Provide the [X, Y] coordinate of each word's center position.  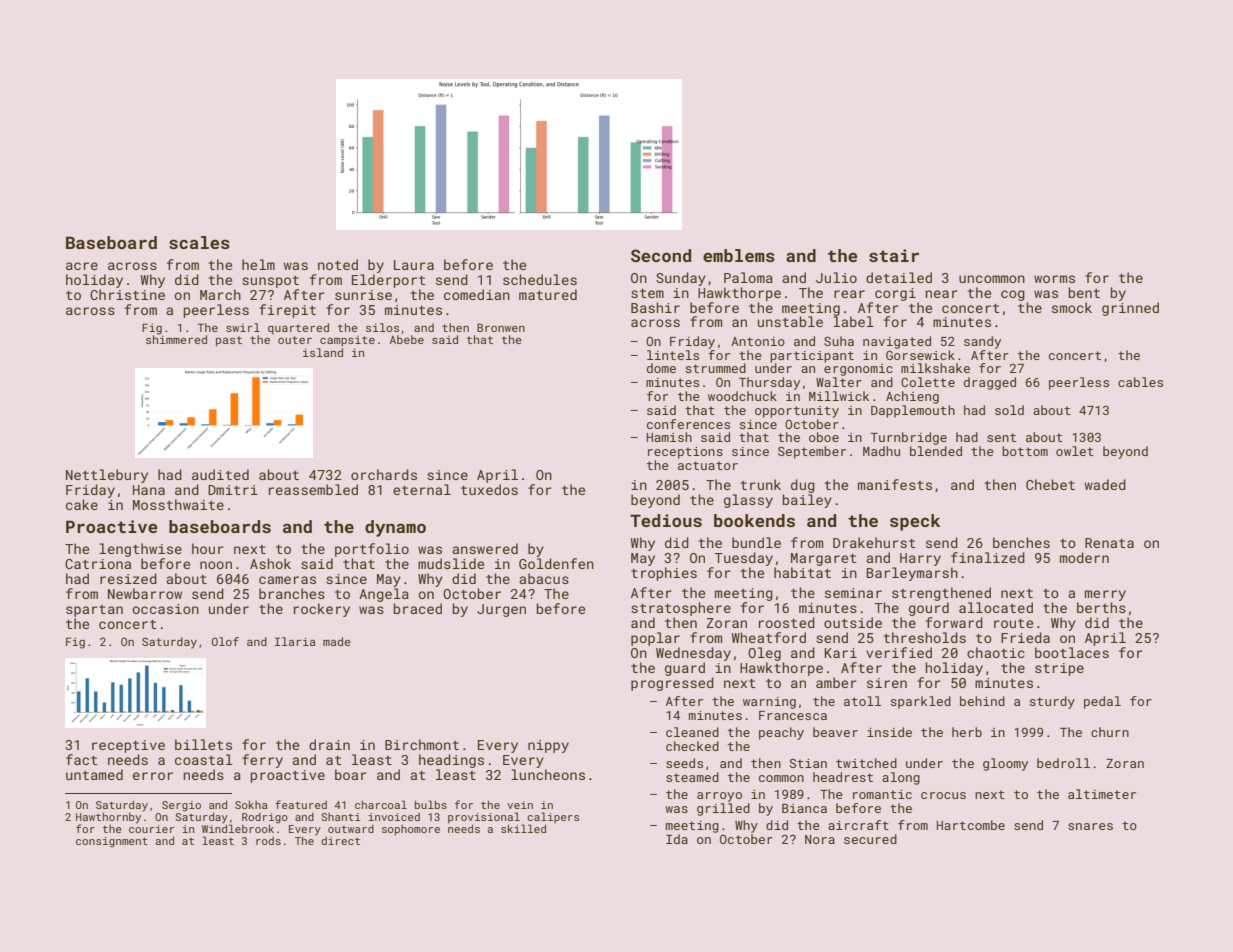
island [323, 352]
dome [661, 368]
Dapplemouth [913, 411]
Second [661, 255]
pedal [1102, 702]
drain [329, 744]
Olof [225, 641]
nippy [548, 746]
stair [894, 255]
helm [258, 264]
